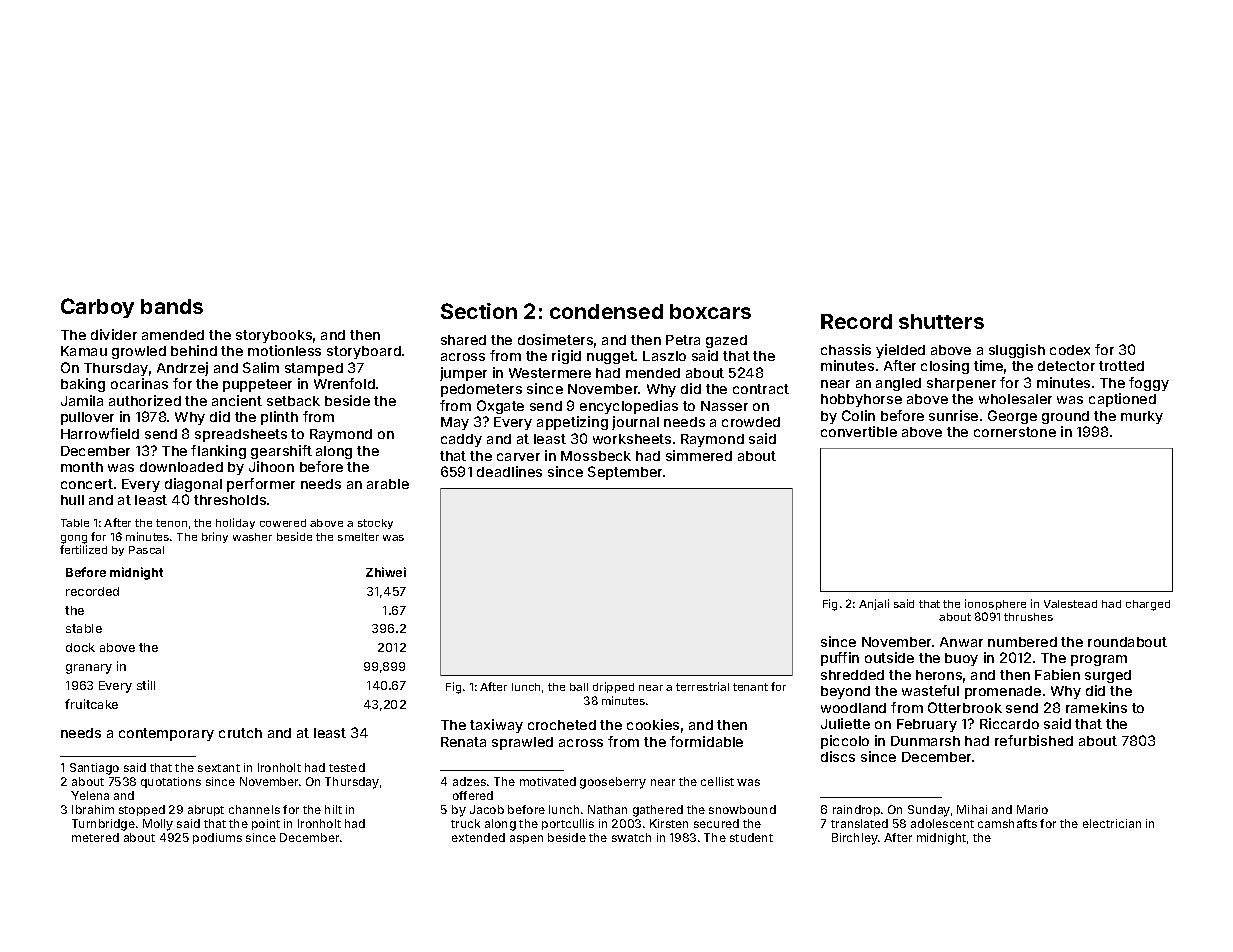 This screenshot has height=952, width=1233. Describe the element at coordinates (80, 647) in the screenshot. I see `dock` at that location.
